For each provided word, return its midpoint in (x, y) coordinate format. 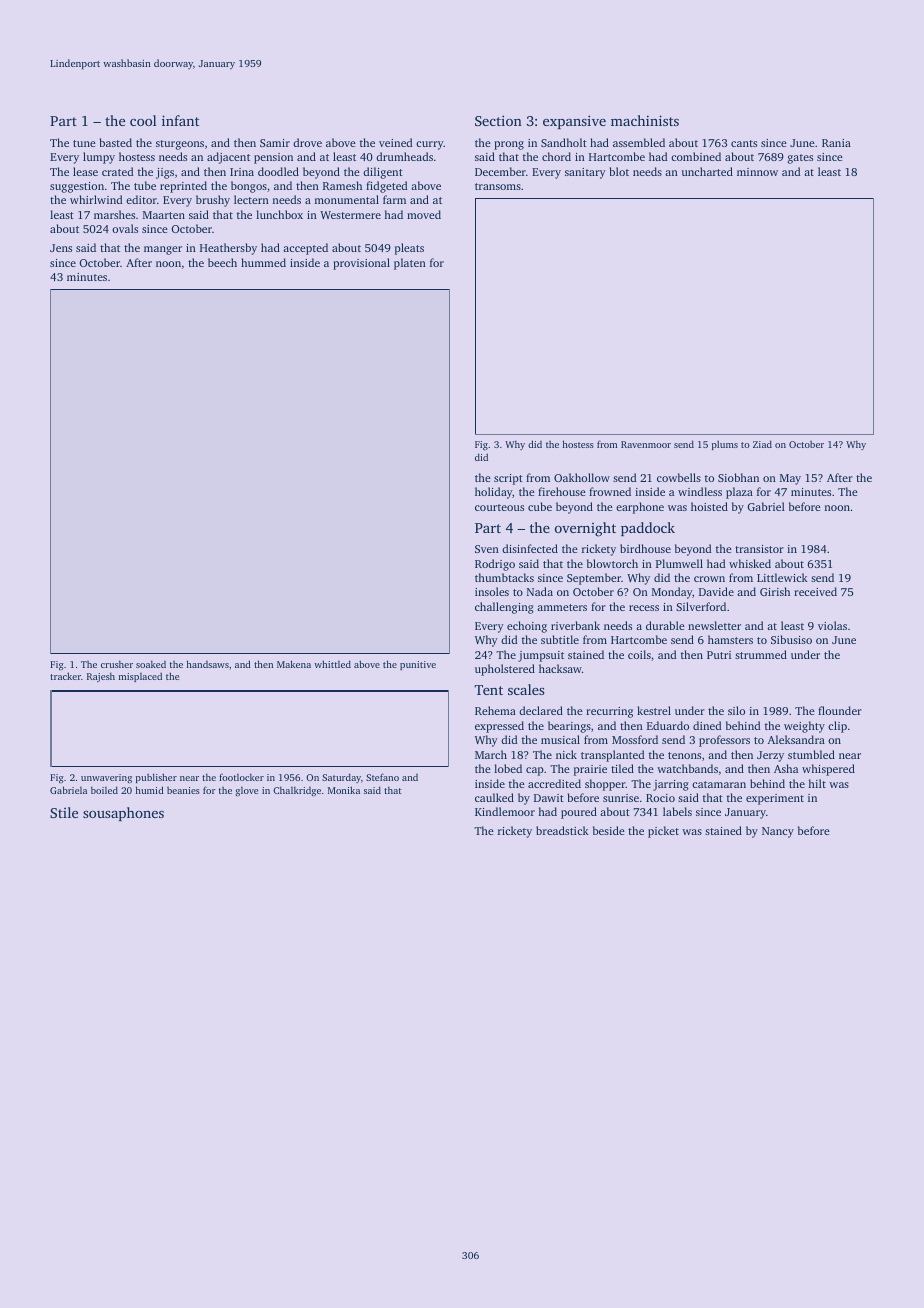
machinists (645, 120)
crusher (117, 664)
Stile (64, 812)
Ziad (762, 444)
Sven (487, 549)
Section (498, 120)
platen (410, 264)
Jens (61, 248)
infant (180, 120)
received (815, 591)
